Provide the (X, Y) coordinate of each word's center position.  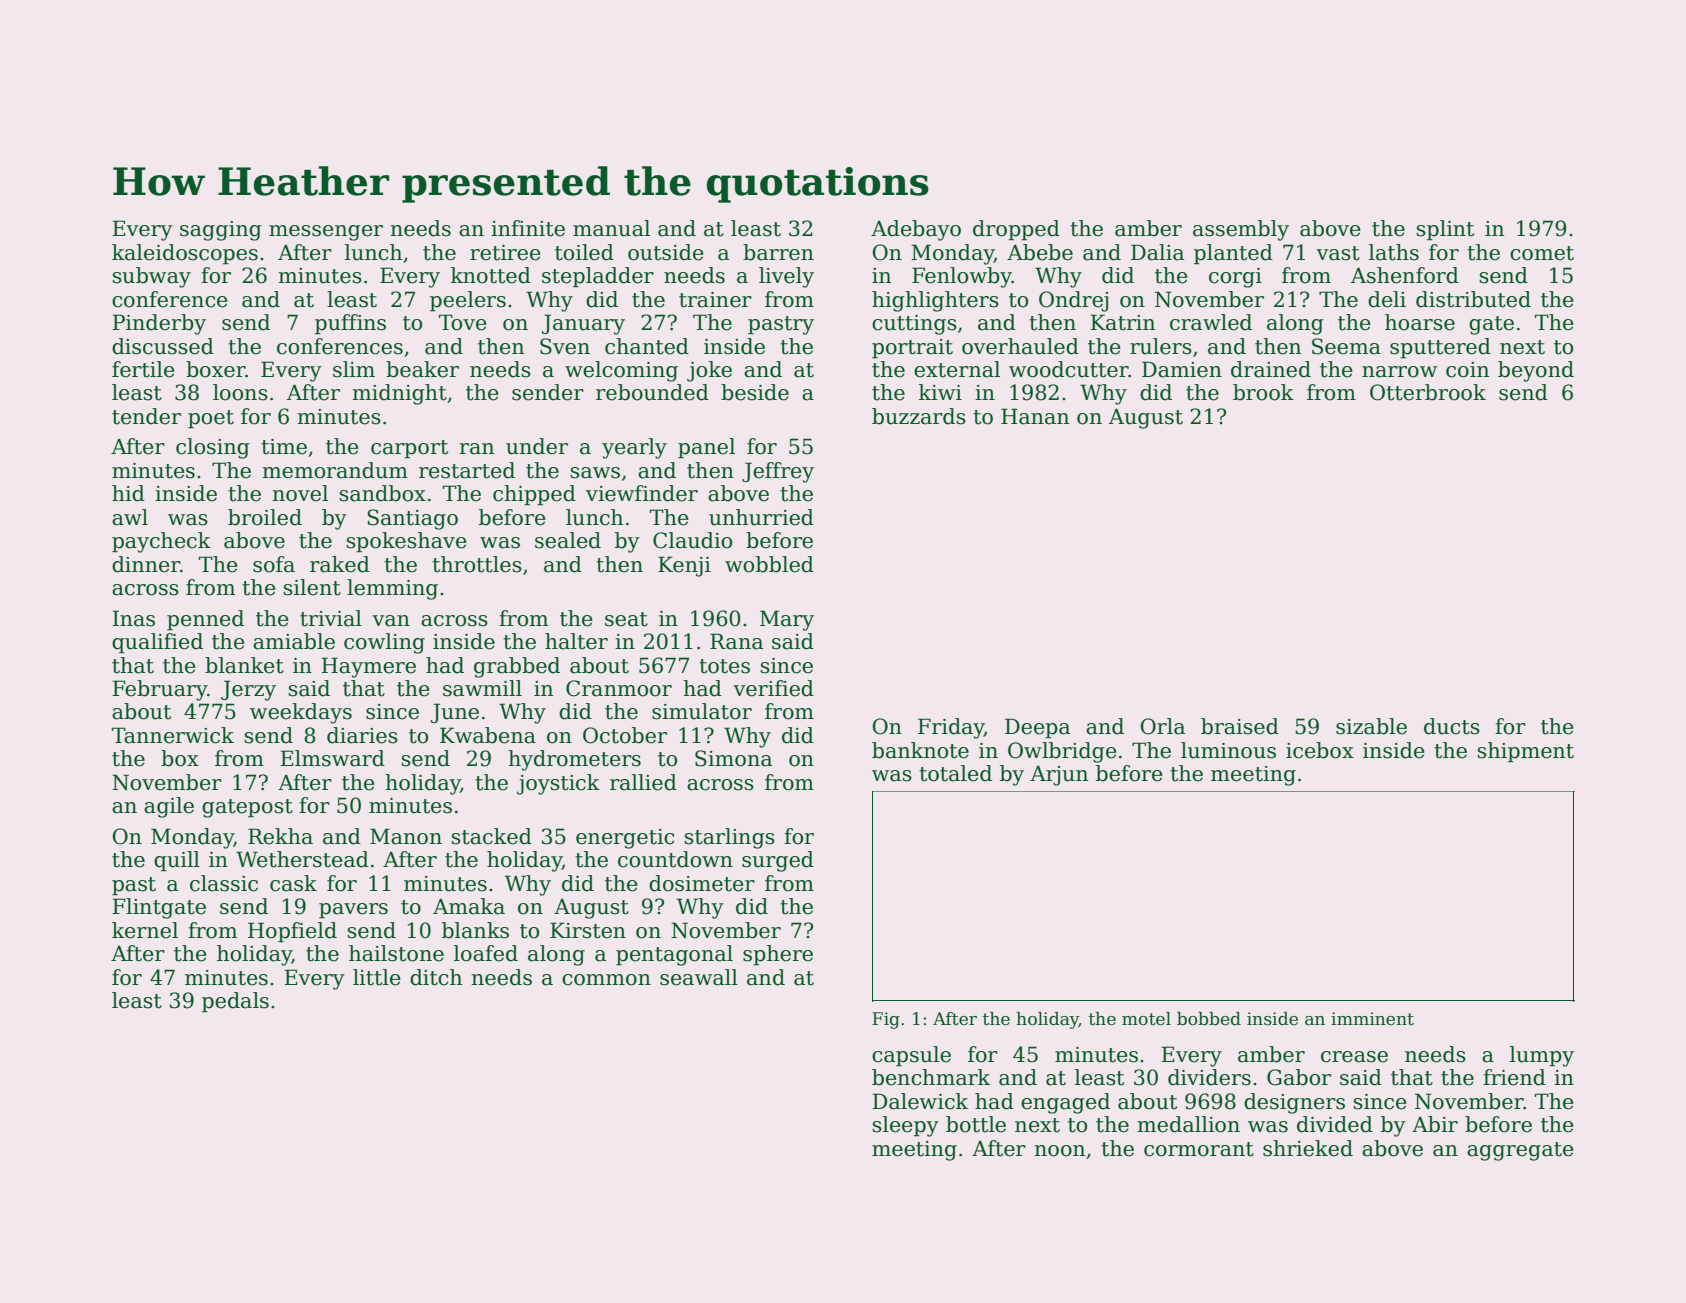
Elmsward (332, 758)
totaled (955, 773)
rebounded (652, 392)
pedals (235, 1002)
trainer (715, 300)
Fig (886, 1020)
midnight (399, 394)
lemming (392, 589)
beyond (1536, 371)
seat (626, 619)
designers (1294, 1103)
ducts (1452, 726)
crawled (1211, 322)
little (377, 977)
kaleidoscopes (185, 254)
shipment (1525, 752)
